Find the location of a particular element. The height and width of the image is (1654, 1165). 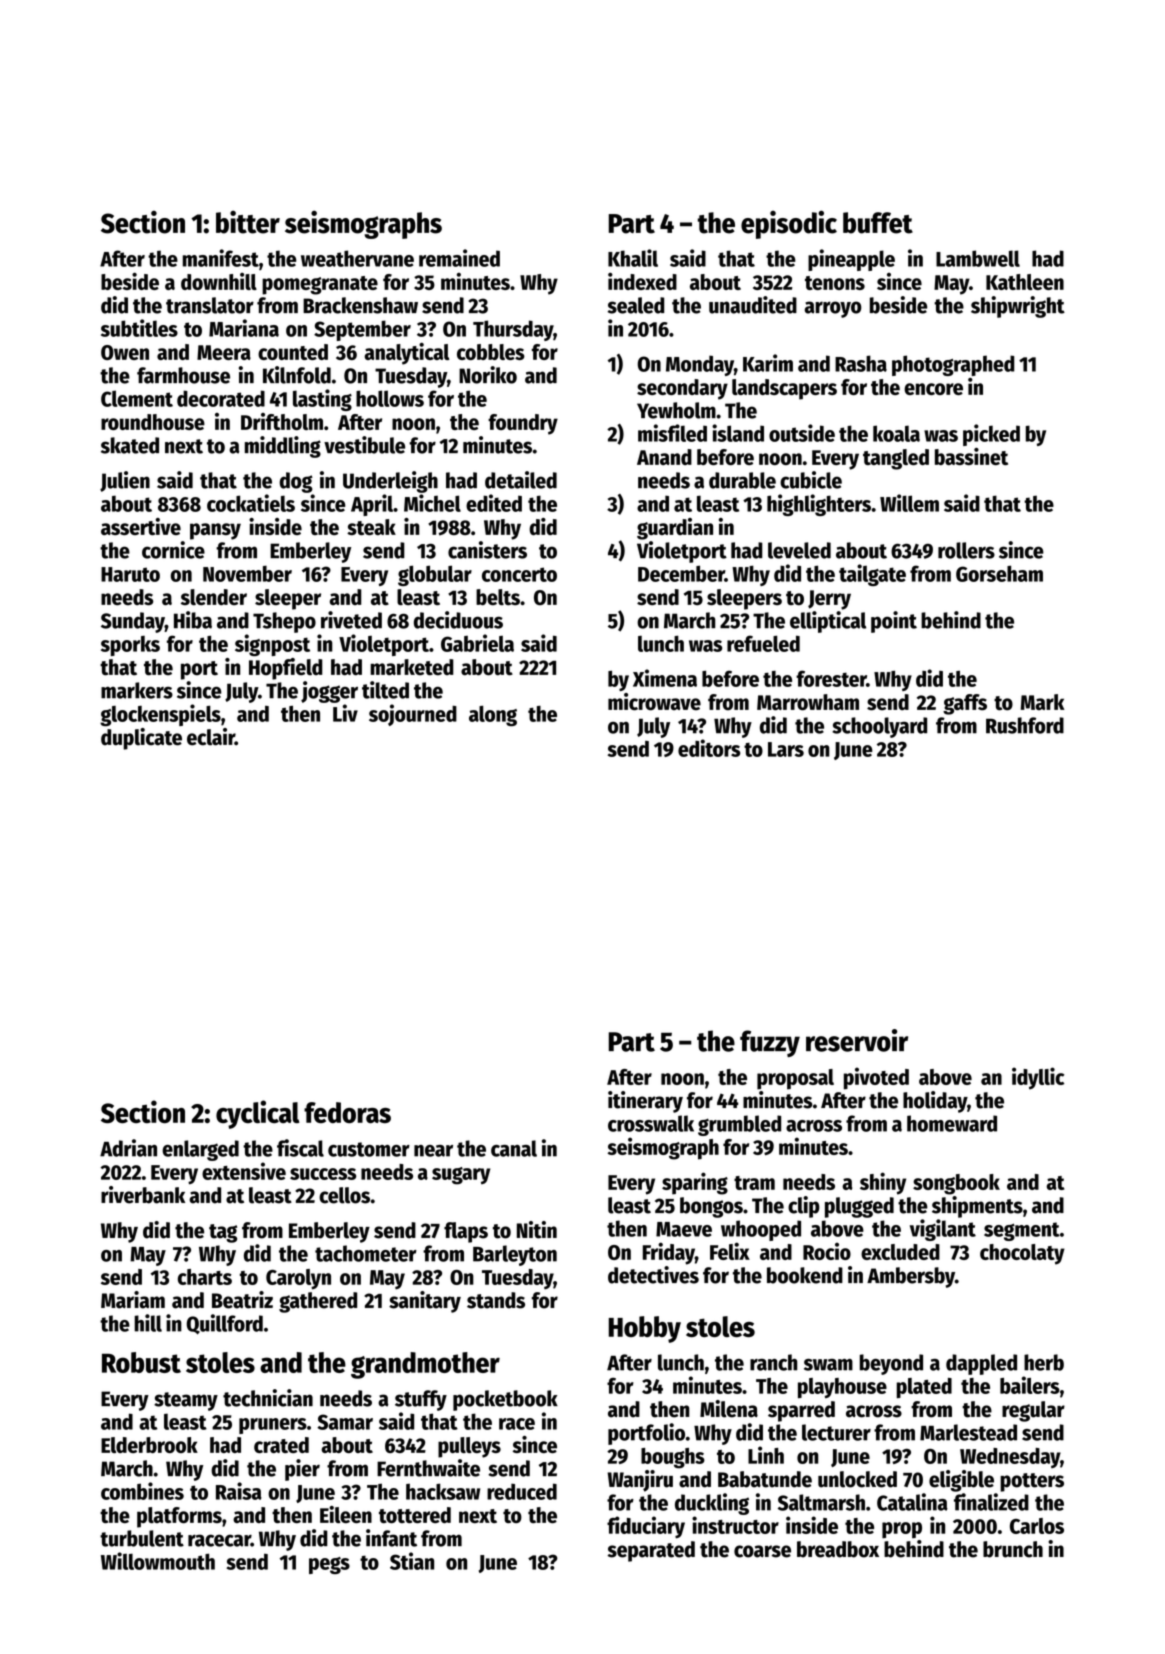

Hopfield is located at coordinates (286, 669).
